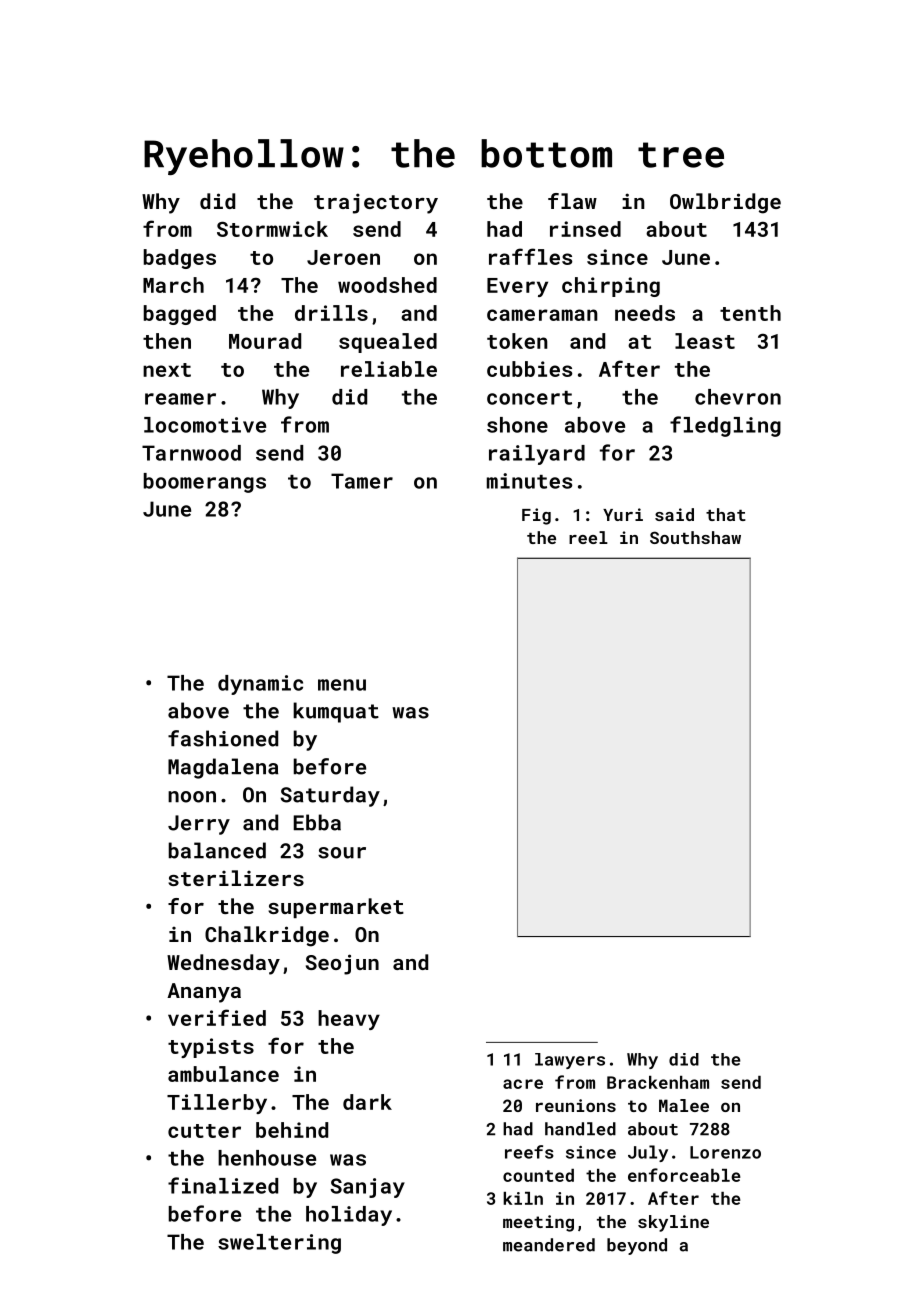  Describe the element at coordinates (529, 1152) in the screenshot. I see `reefs` at that location.
